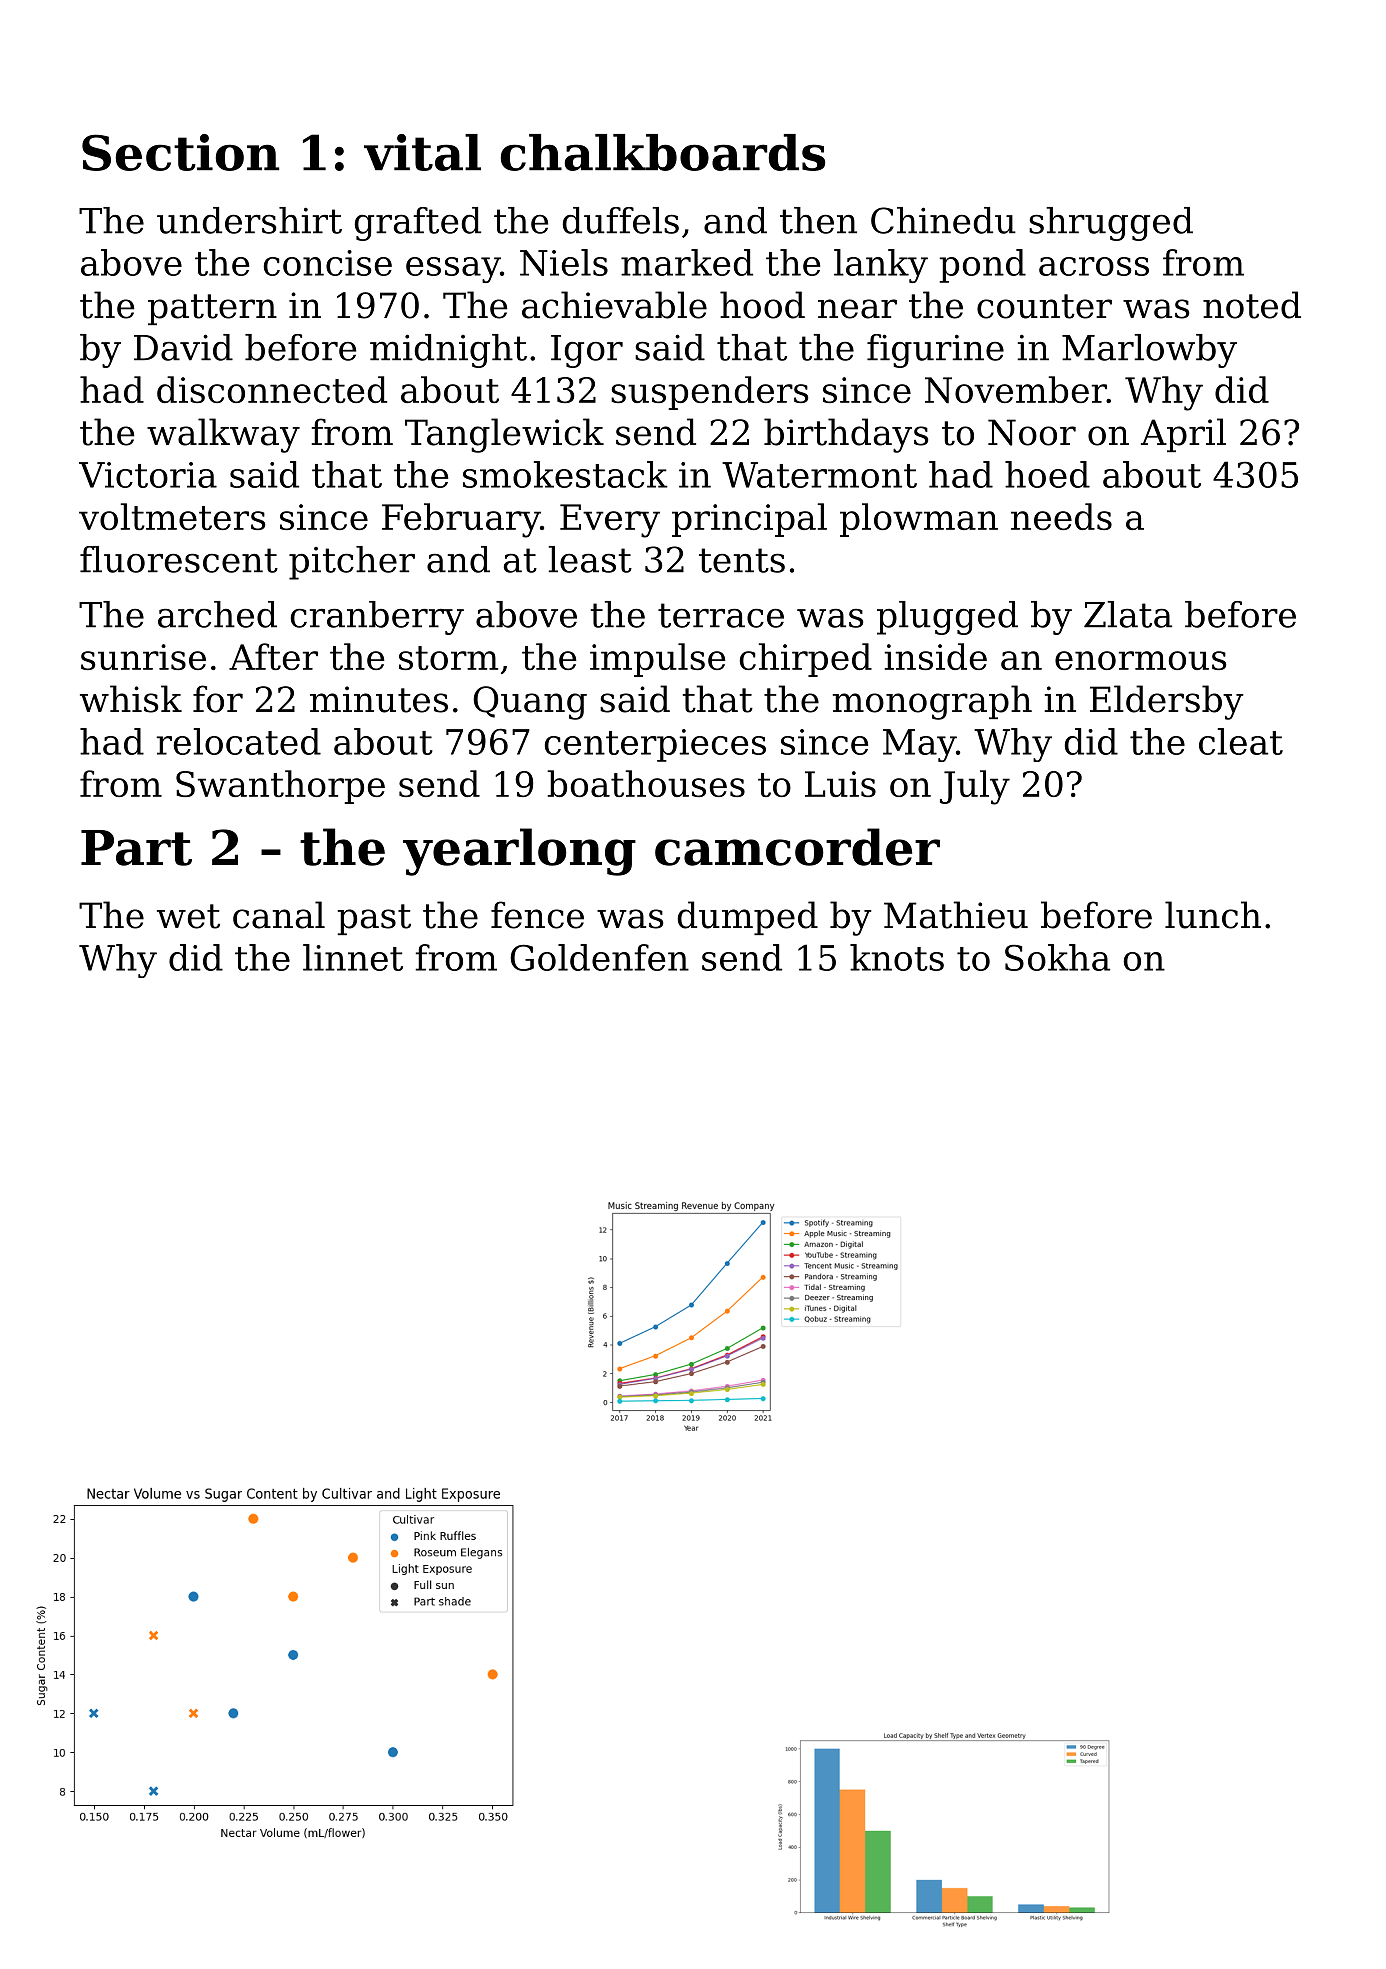  I want to click on Noor, so click(1032, 432).
